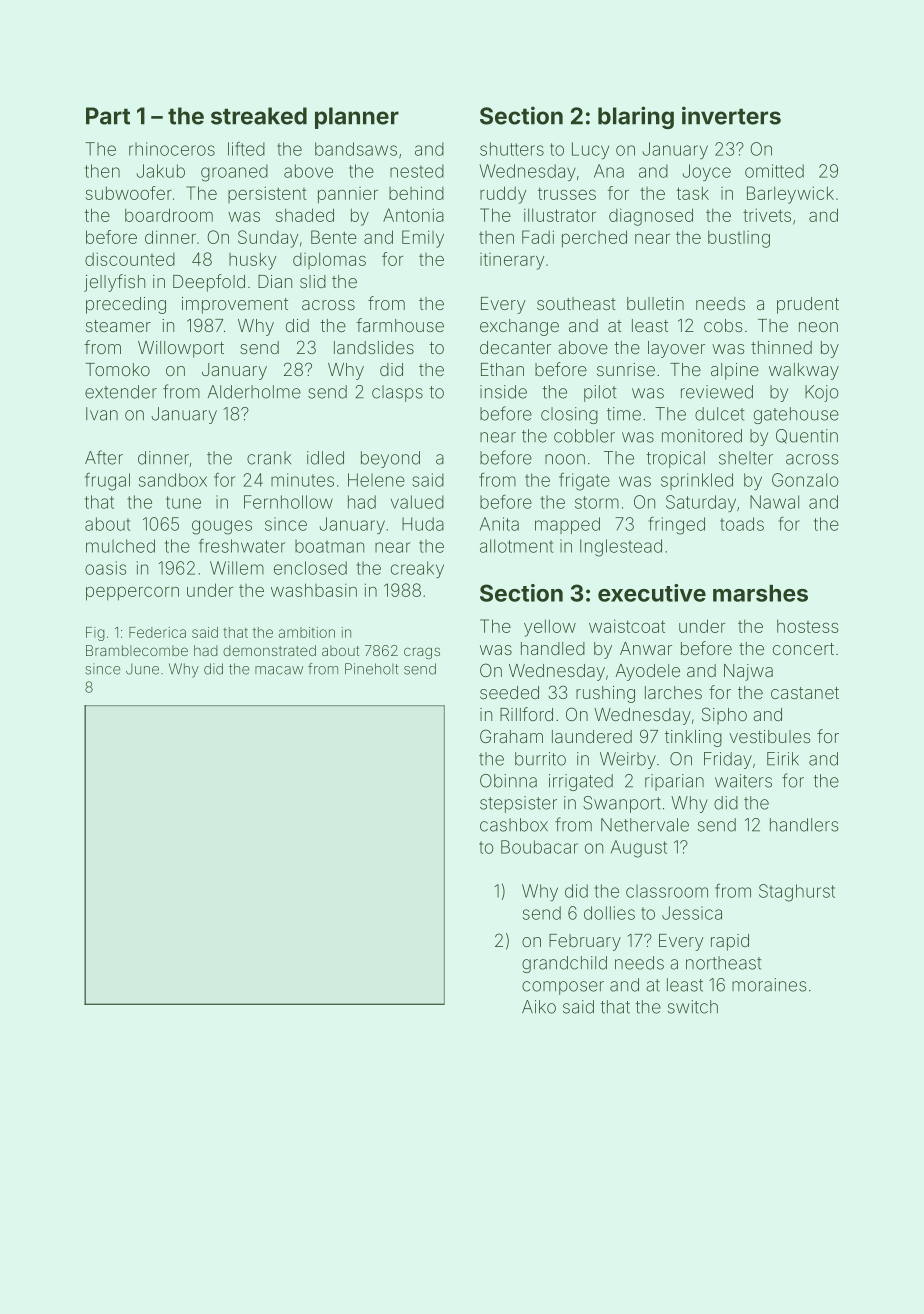  Describe the element at coordinates (645, 825) in the page. I see `Nethervale` at that location.
